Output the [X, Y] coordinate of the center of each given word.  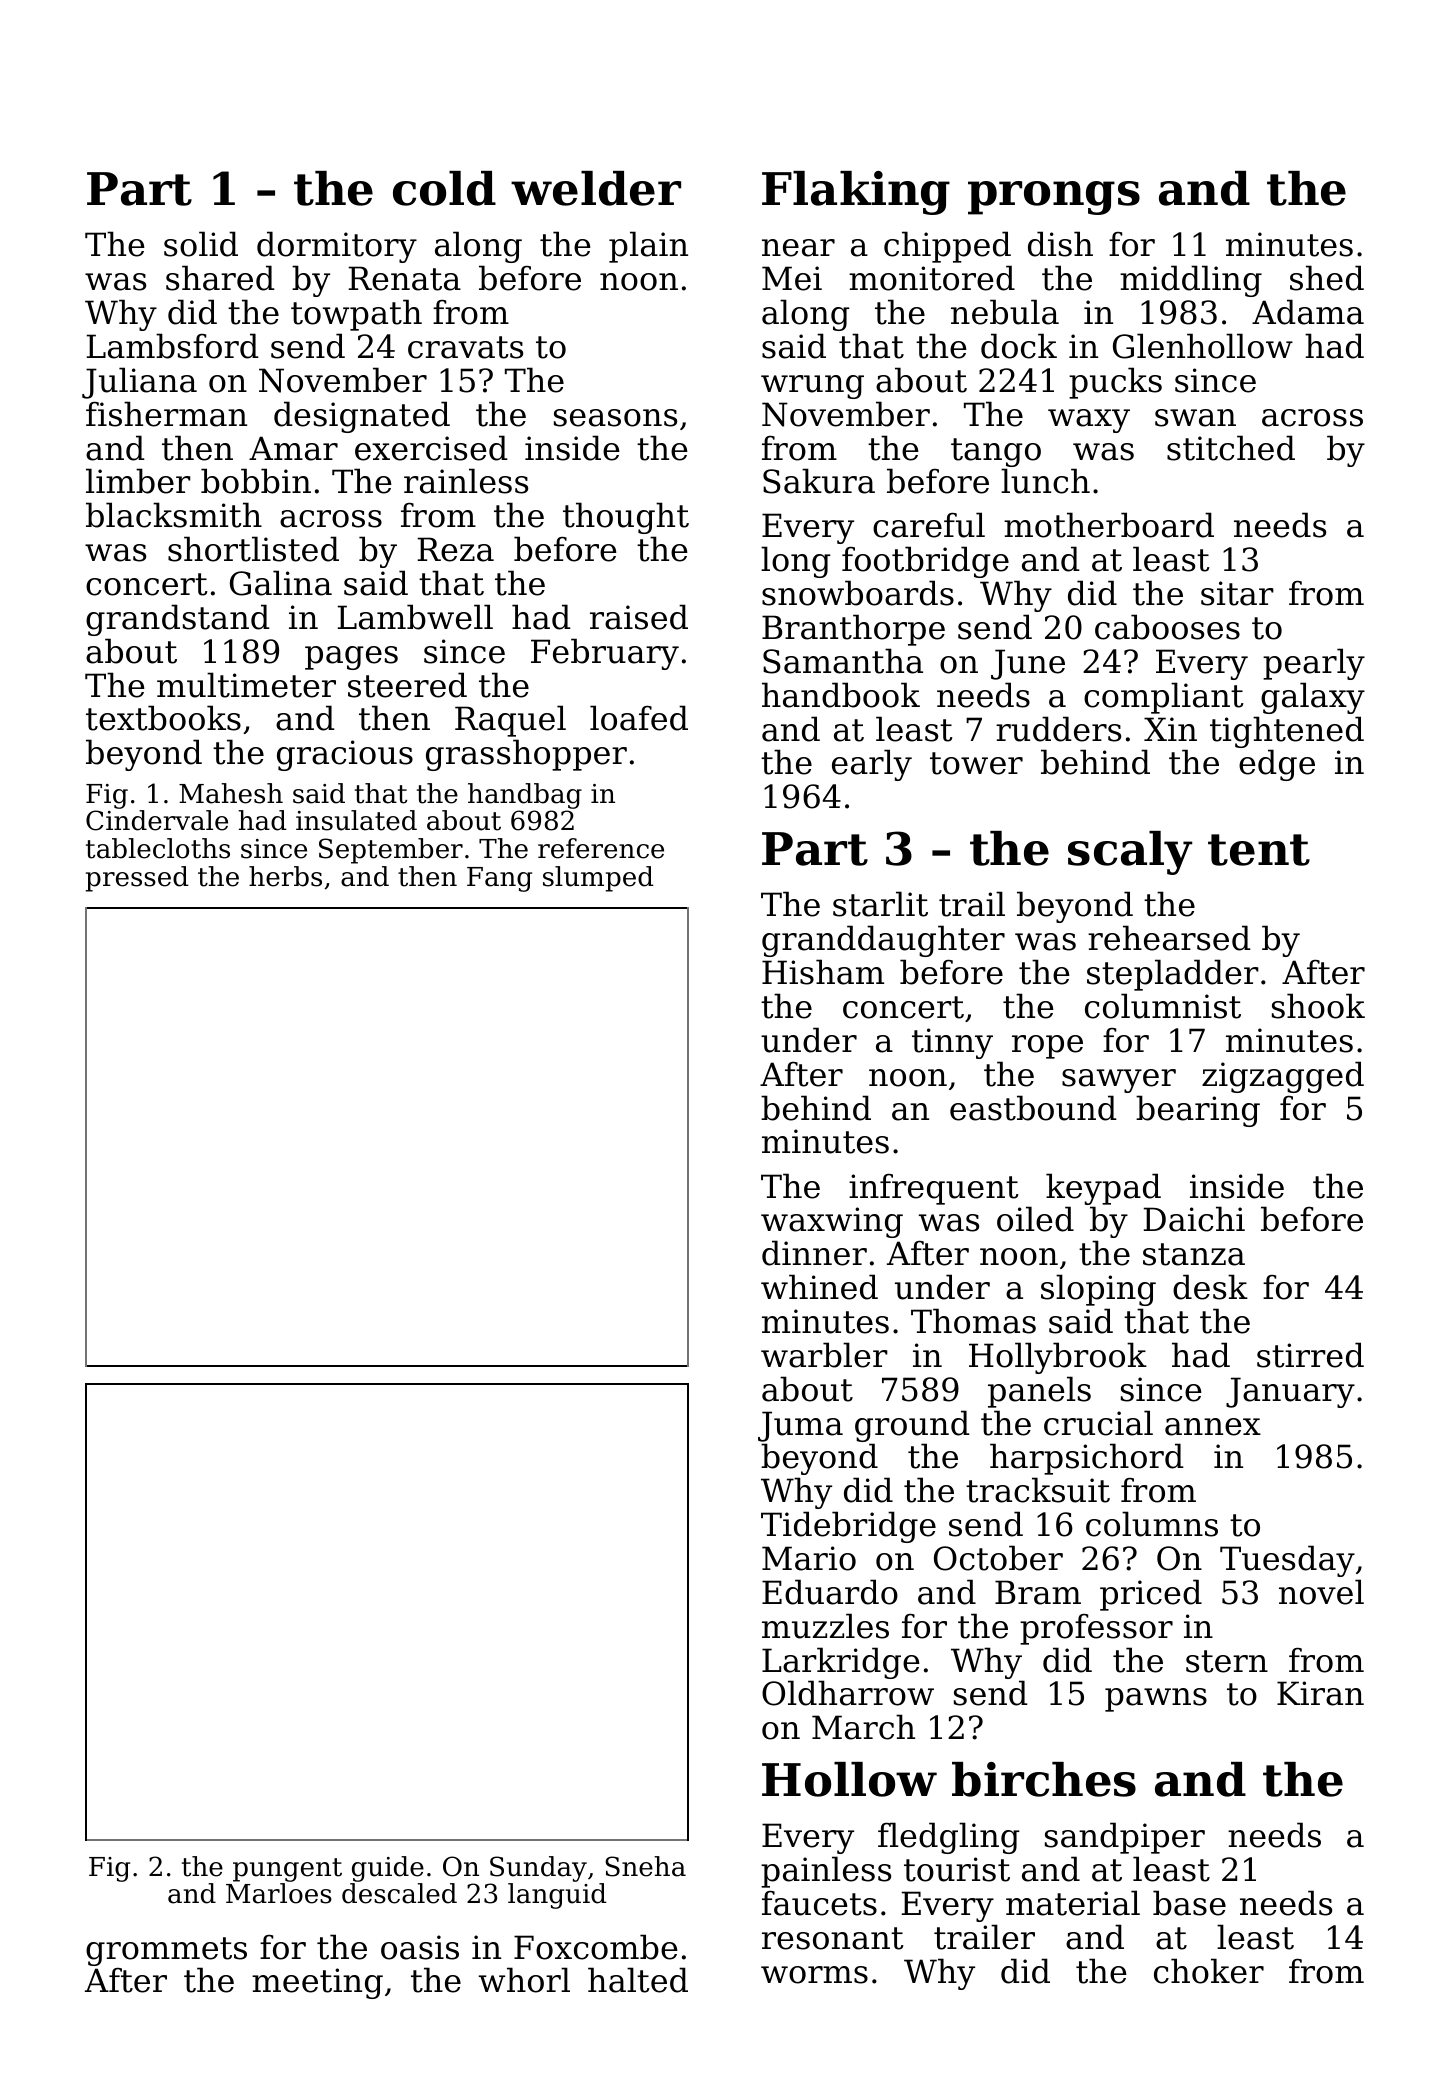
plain [648, 247]
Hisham [823, 972]
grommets [166, 1951]
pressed [137, 879]
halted [638, 1980]
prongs [1054, 198]
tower [976, 763]
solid [201, 244]
